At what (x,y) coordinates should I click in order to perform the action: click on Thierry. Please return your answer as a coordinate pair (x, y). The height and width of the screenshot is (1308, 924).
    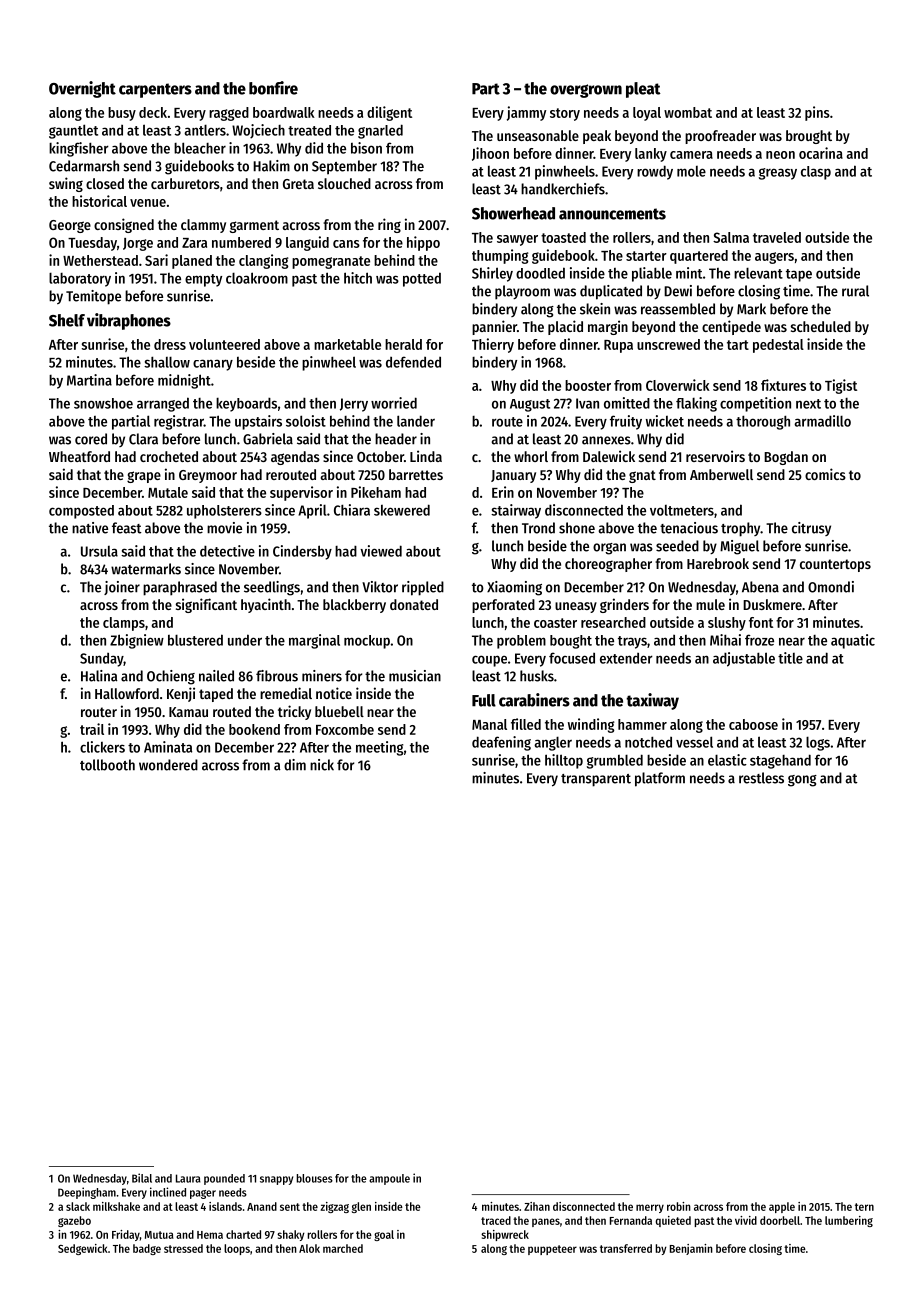
    Looking at the image, I should click on (493, 345).
